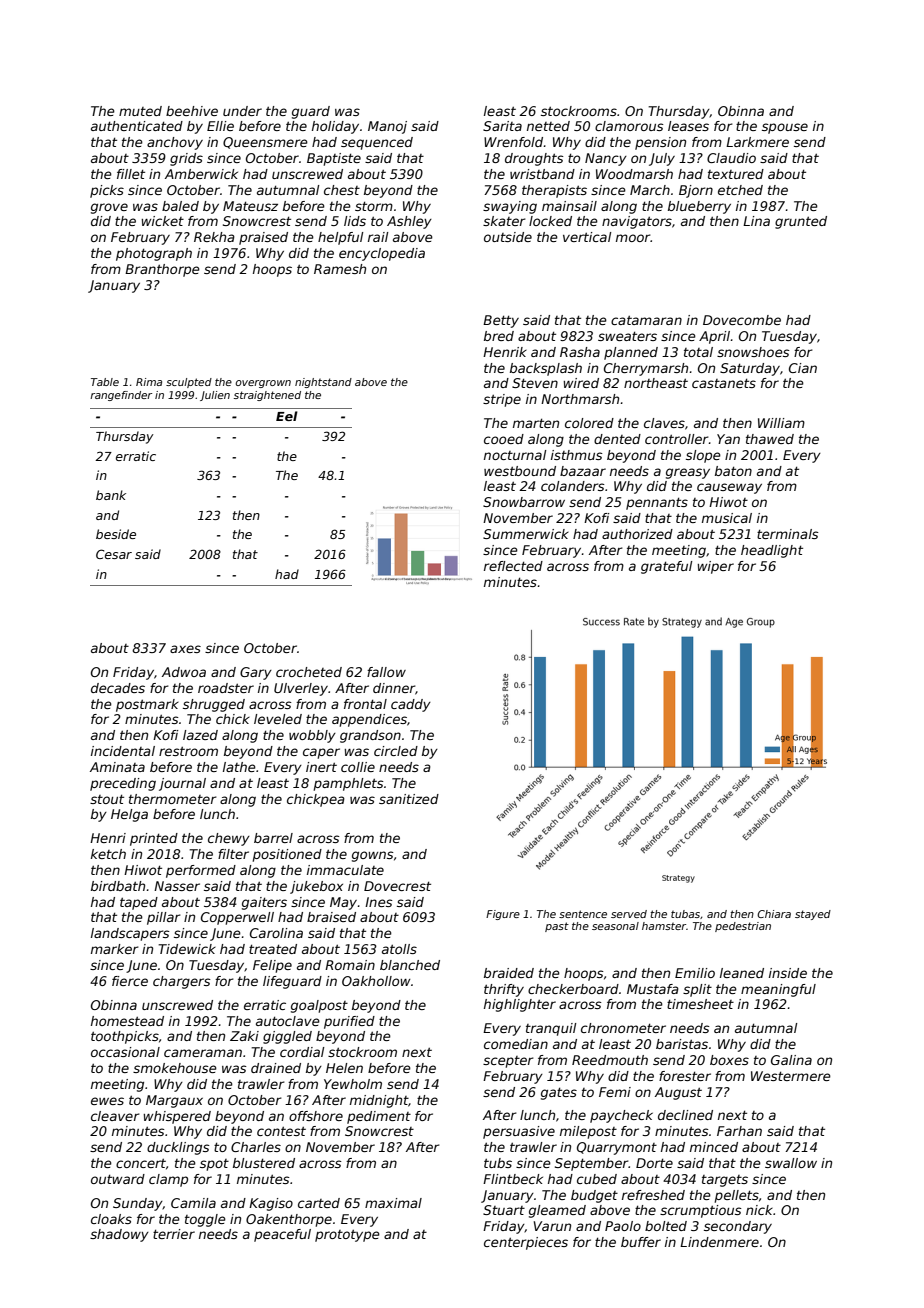  Describe the element at coordinates (526, 1243) in the screenshot. I see `centerpieces` at that location.
